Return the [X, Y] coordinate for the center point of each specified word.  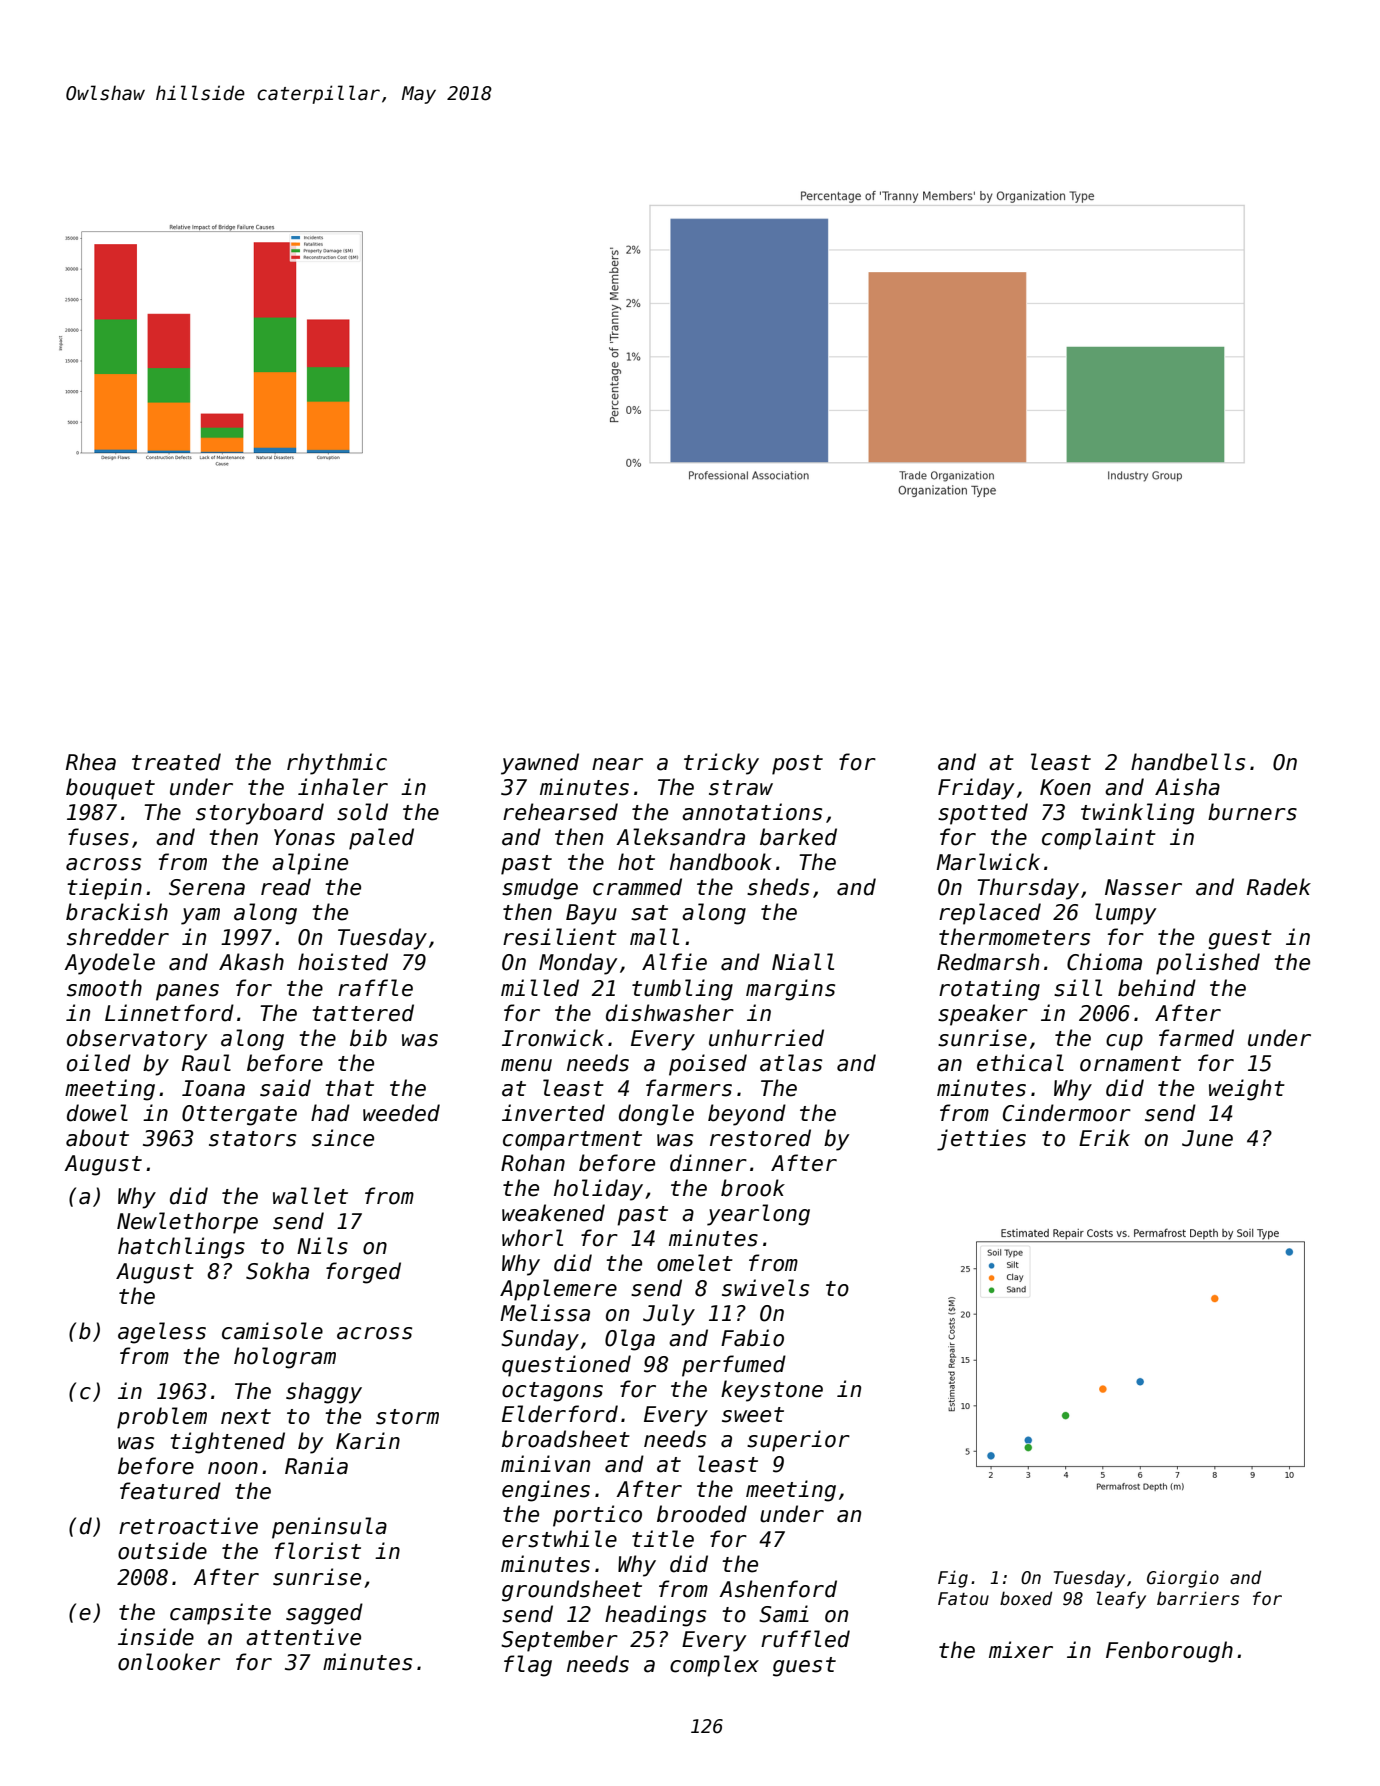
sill [1078, 988]
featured [170, 1491]
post [797, 765]
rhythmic [337, 764]
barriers [1198, 1598]
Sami [784, 1614]
